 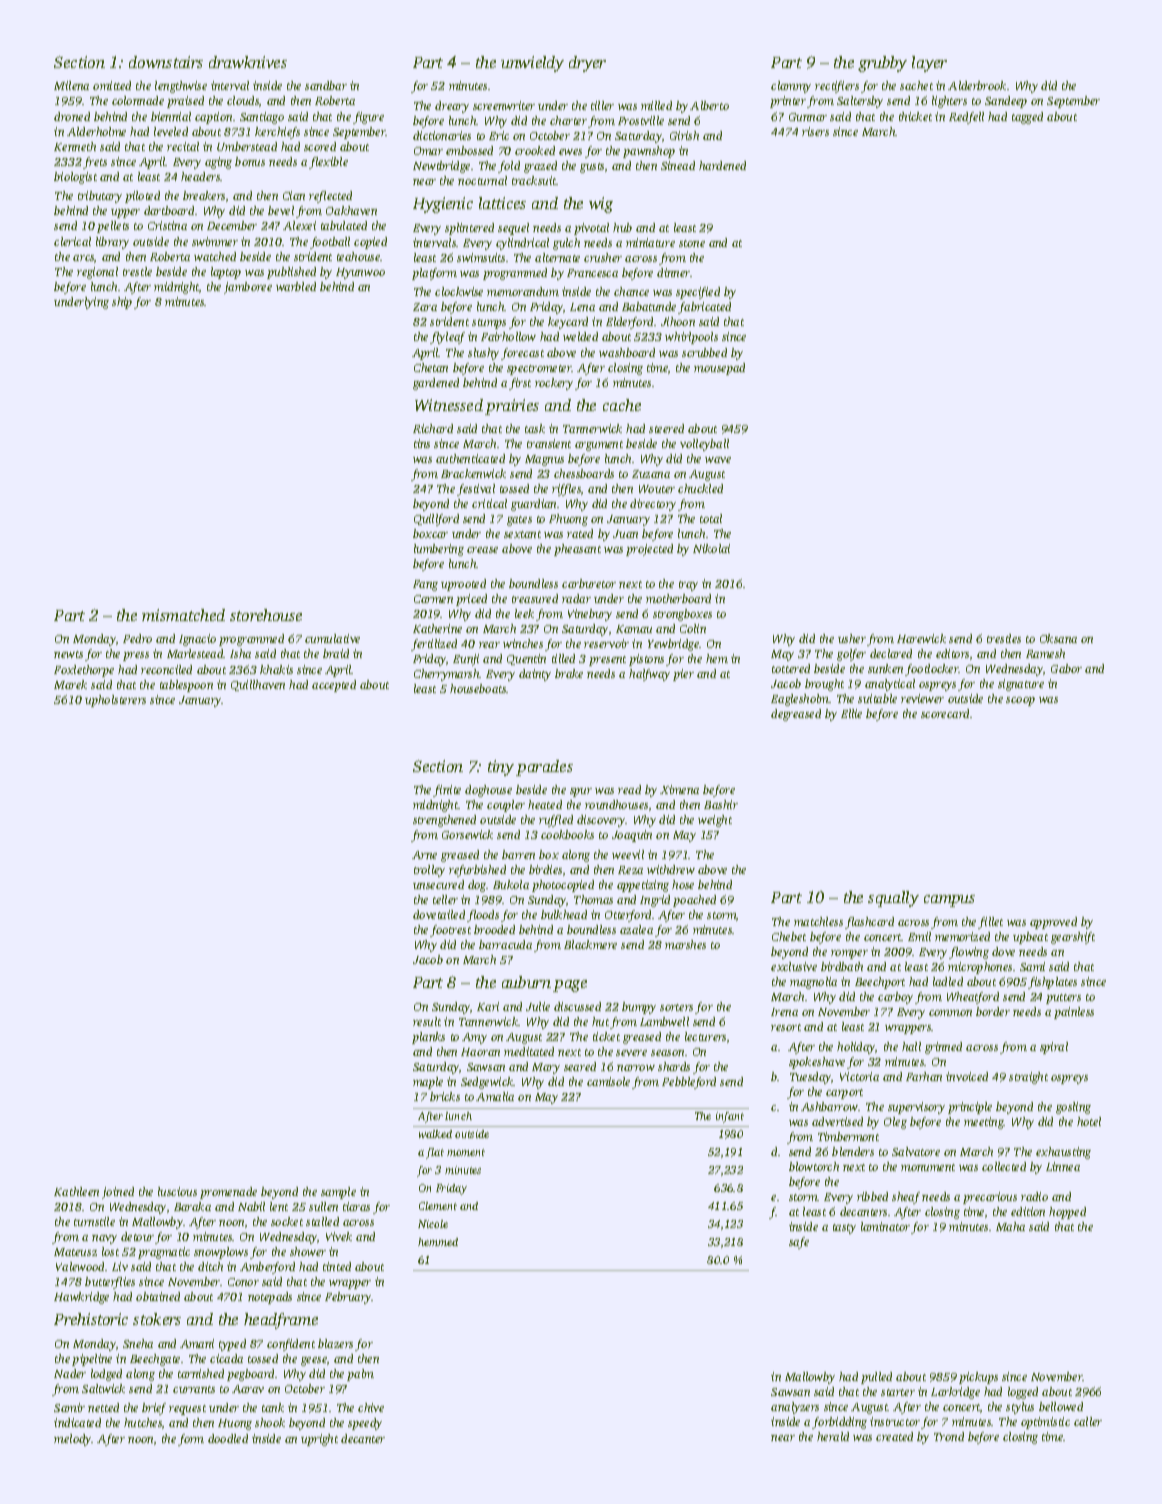 What do you see at coordinates (966, 118) in the screenshot?
I see `Redfell` at bounding box center [966, 118].
